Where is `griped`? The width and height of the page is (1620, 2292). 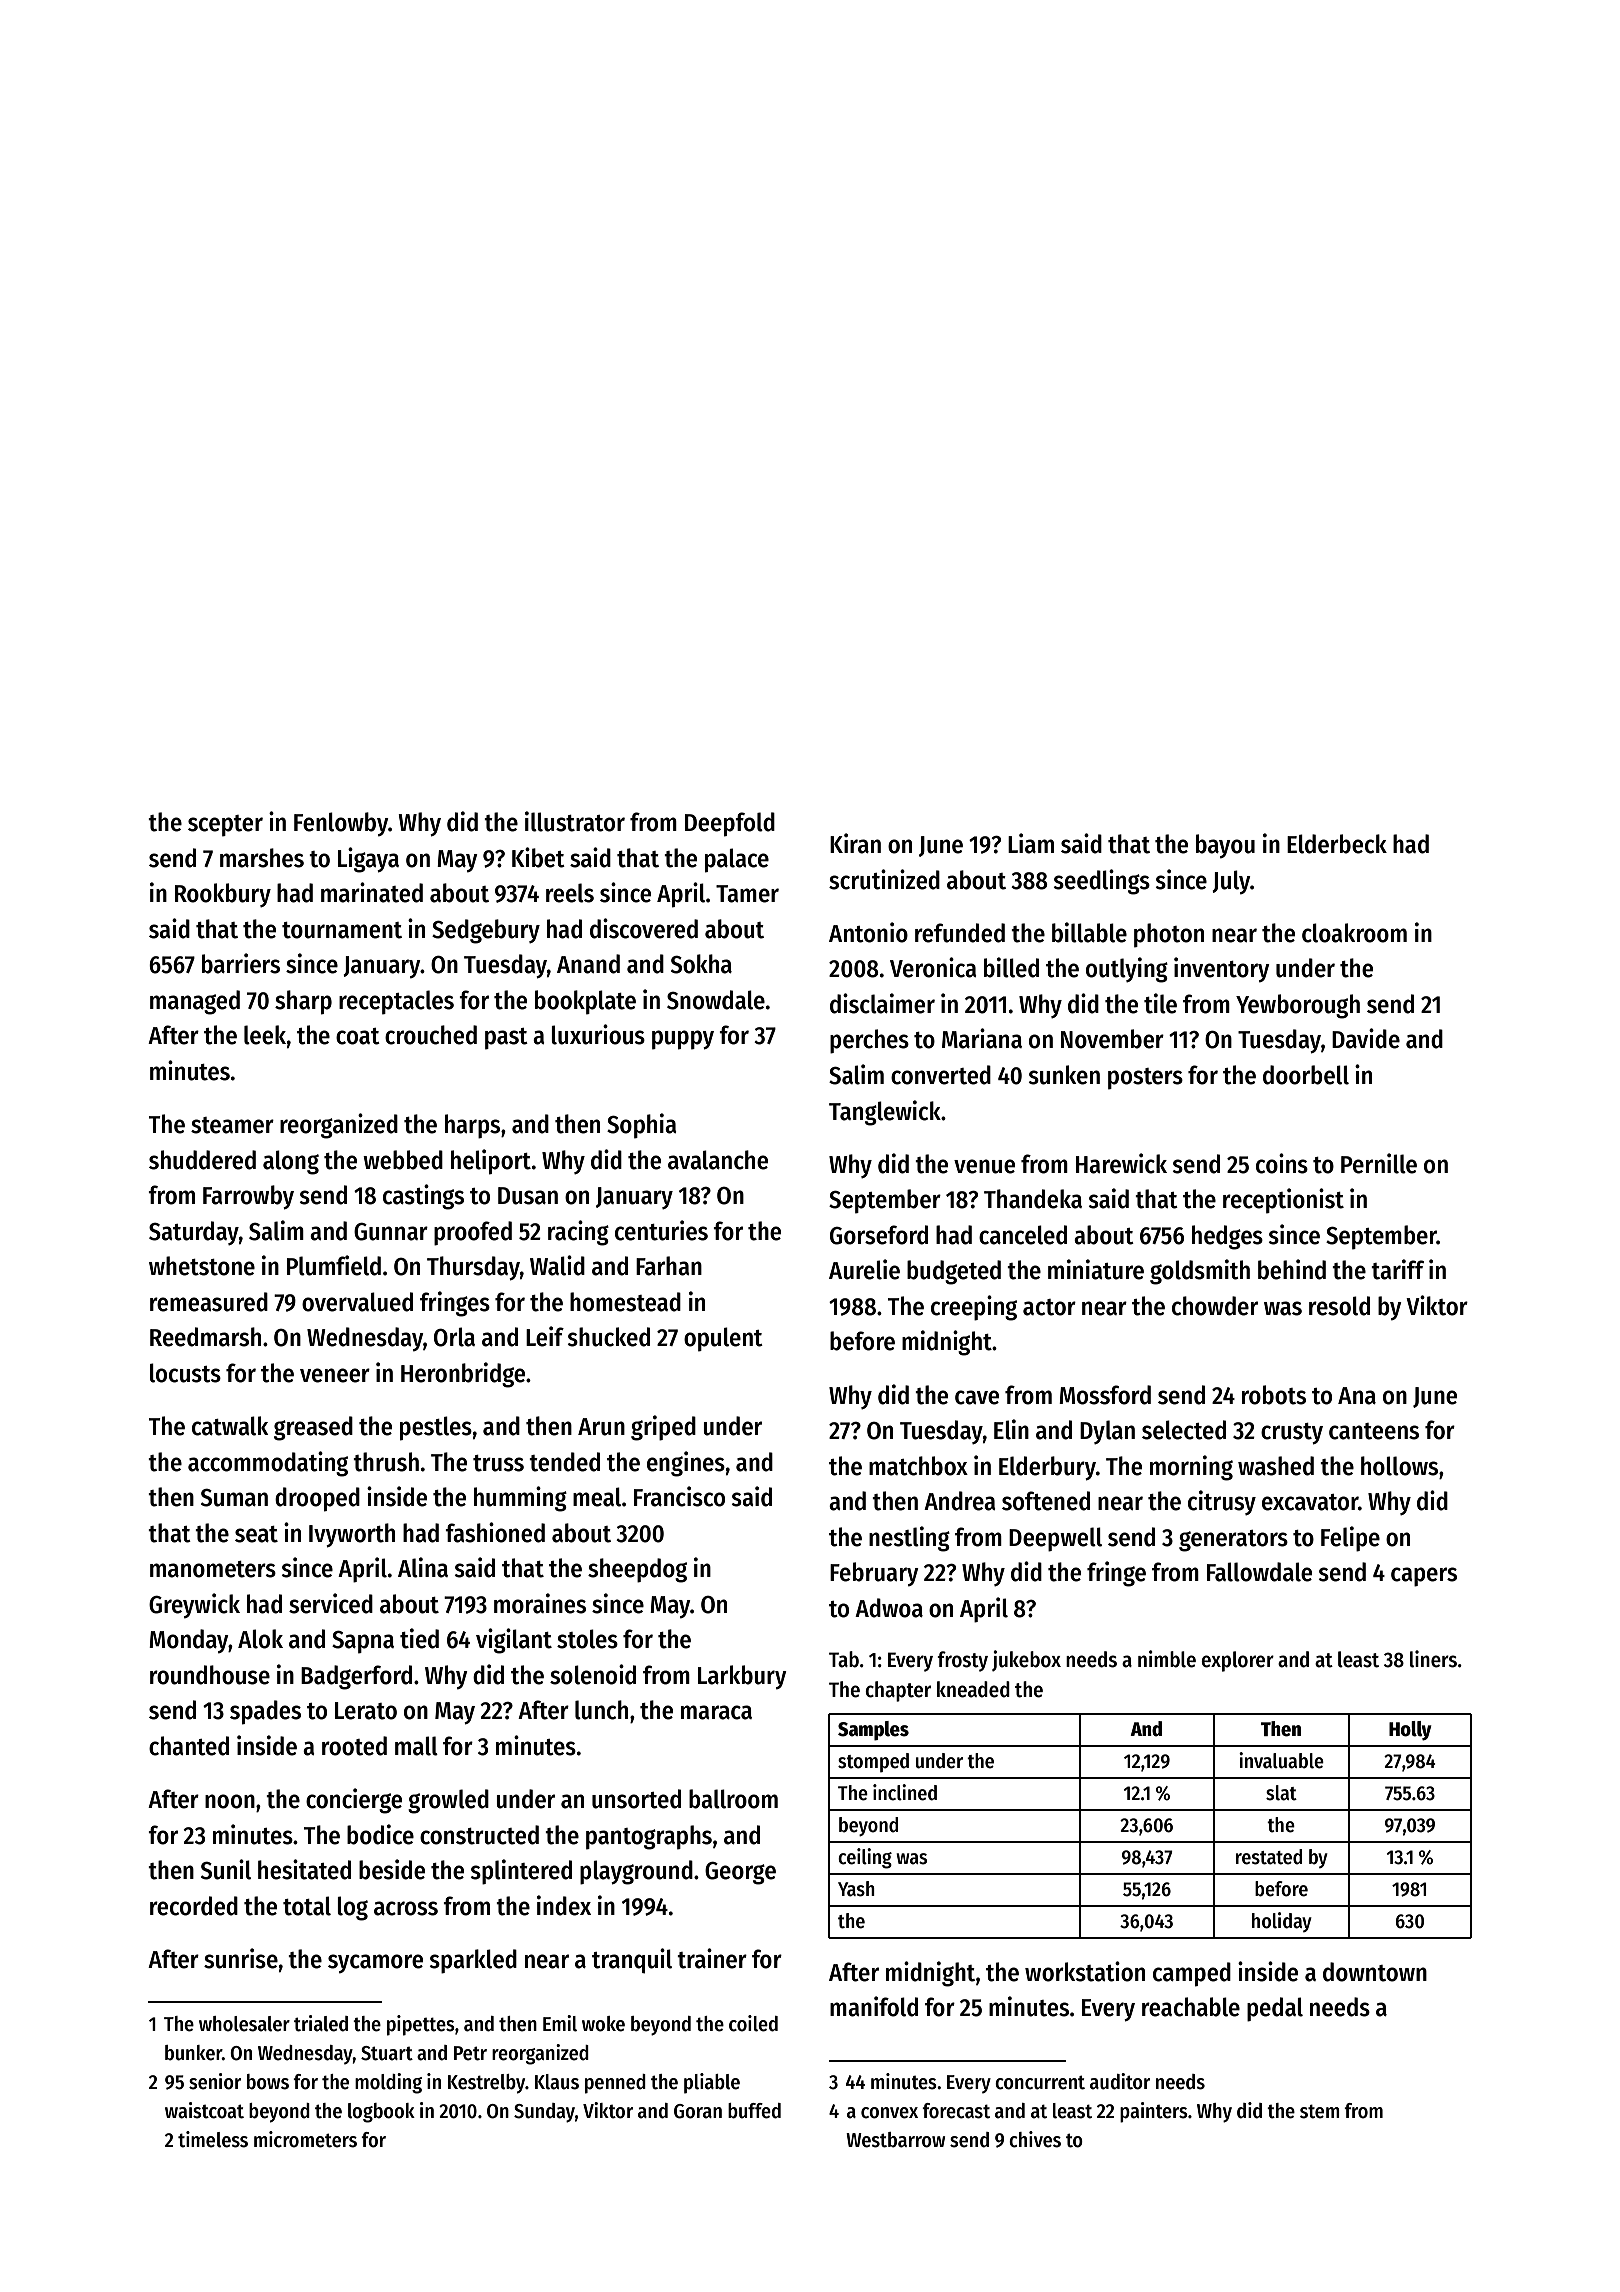 griped is located at coordinates (663, 1428).
